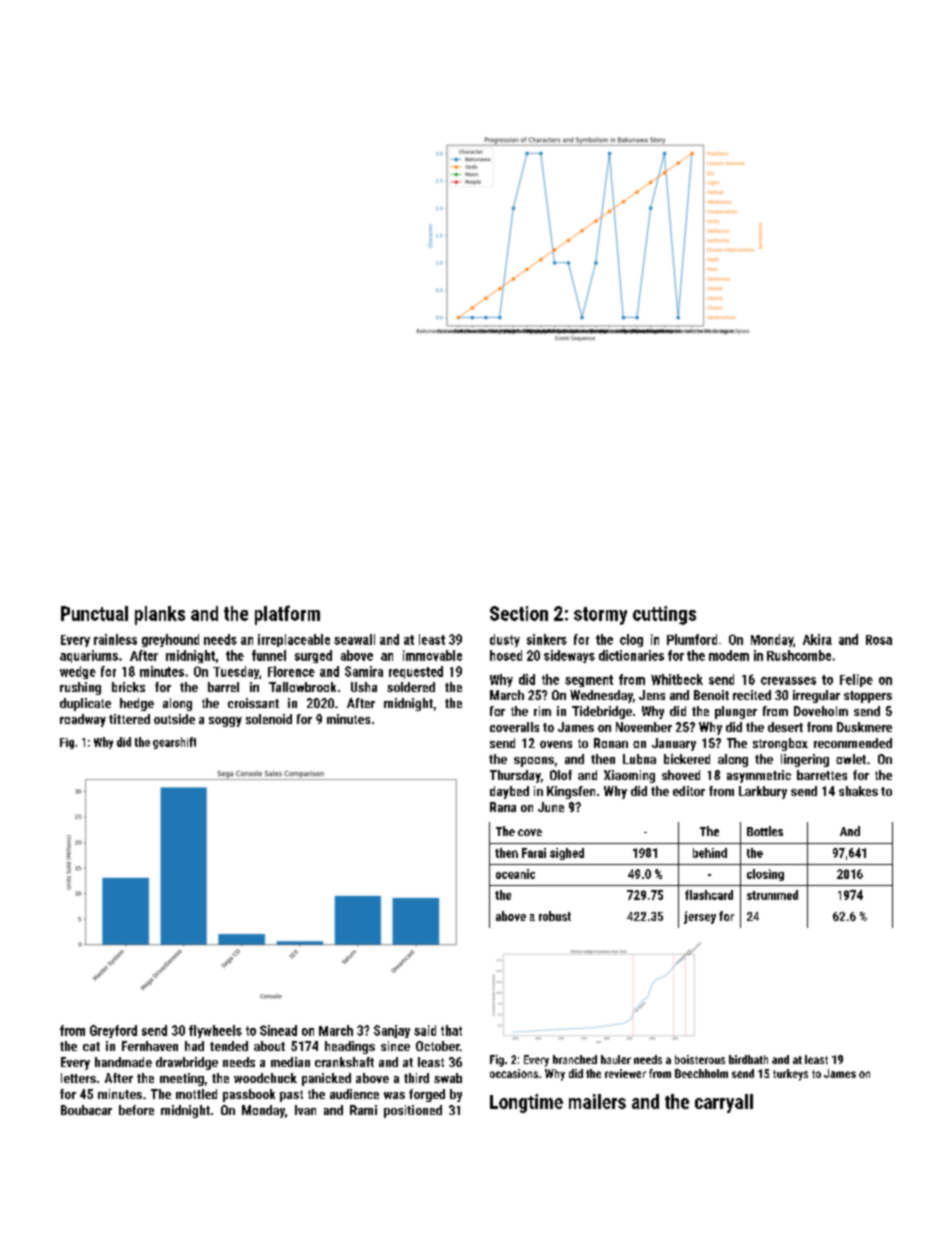 This screenshot has width=952, height=1233. I want to click on cuttings, so click(664, 615).
